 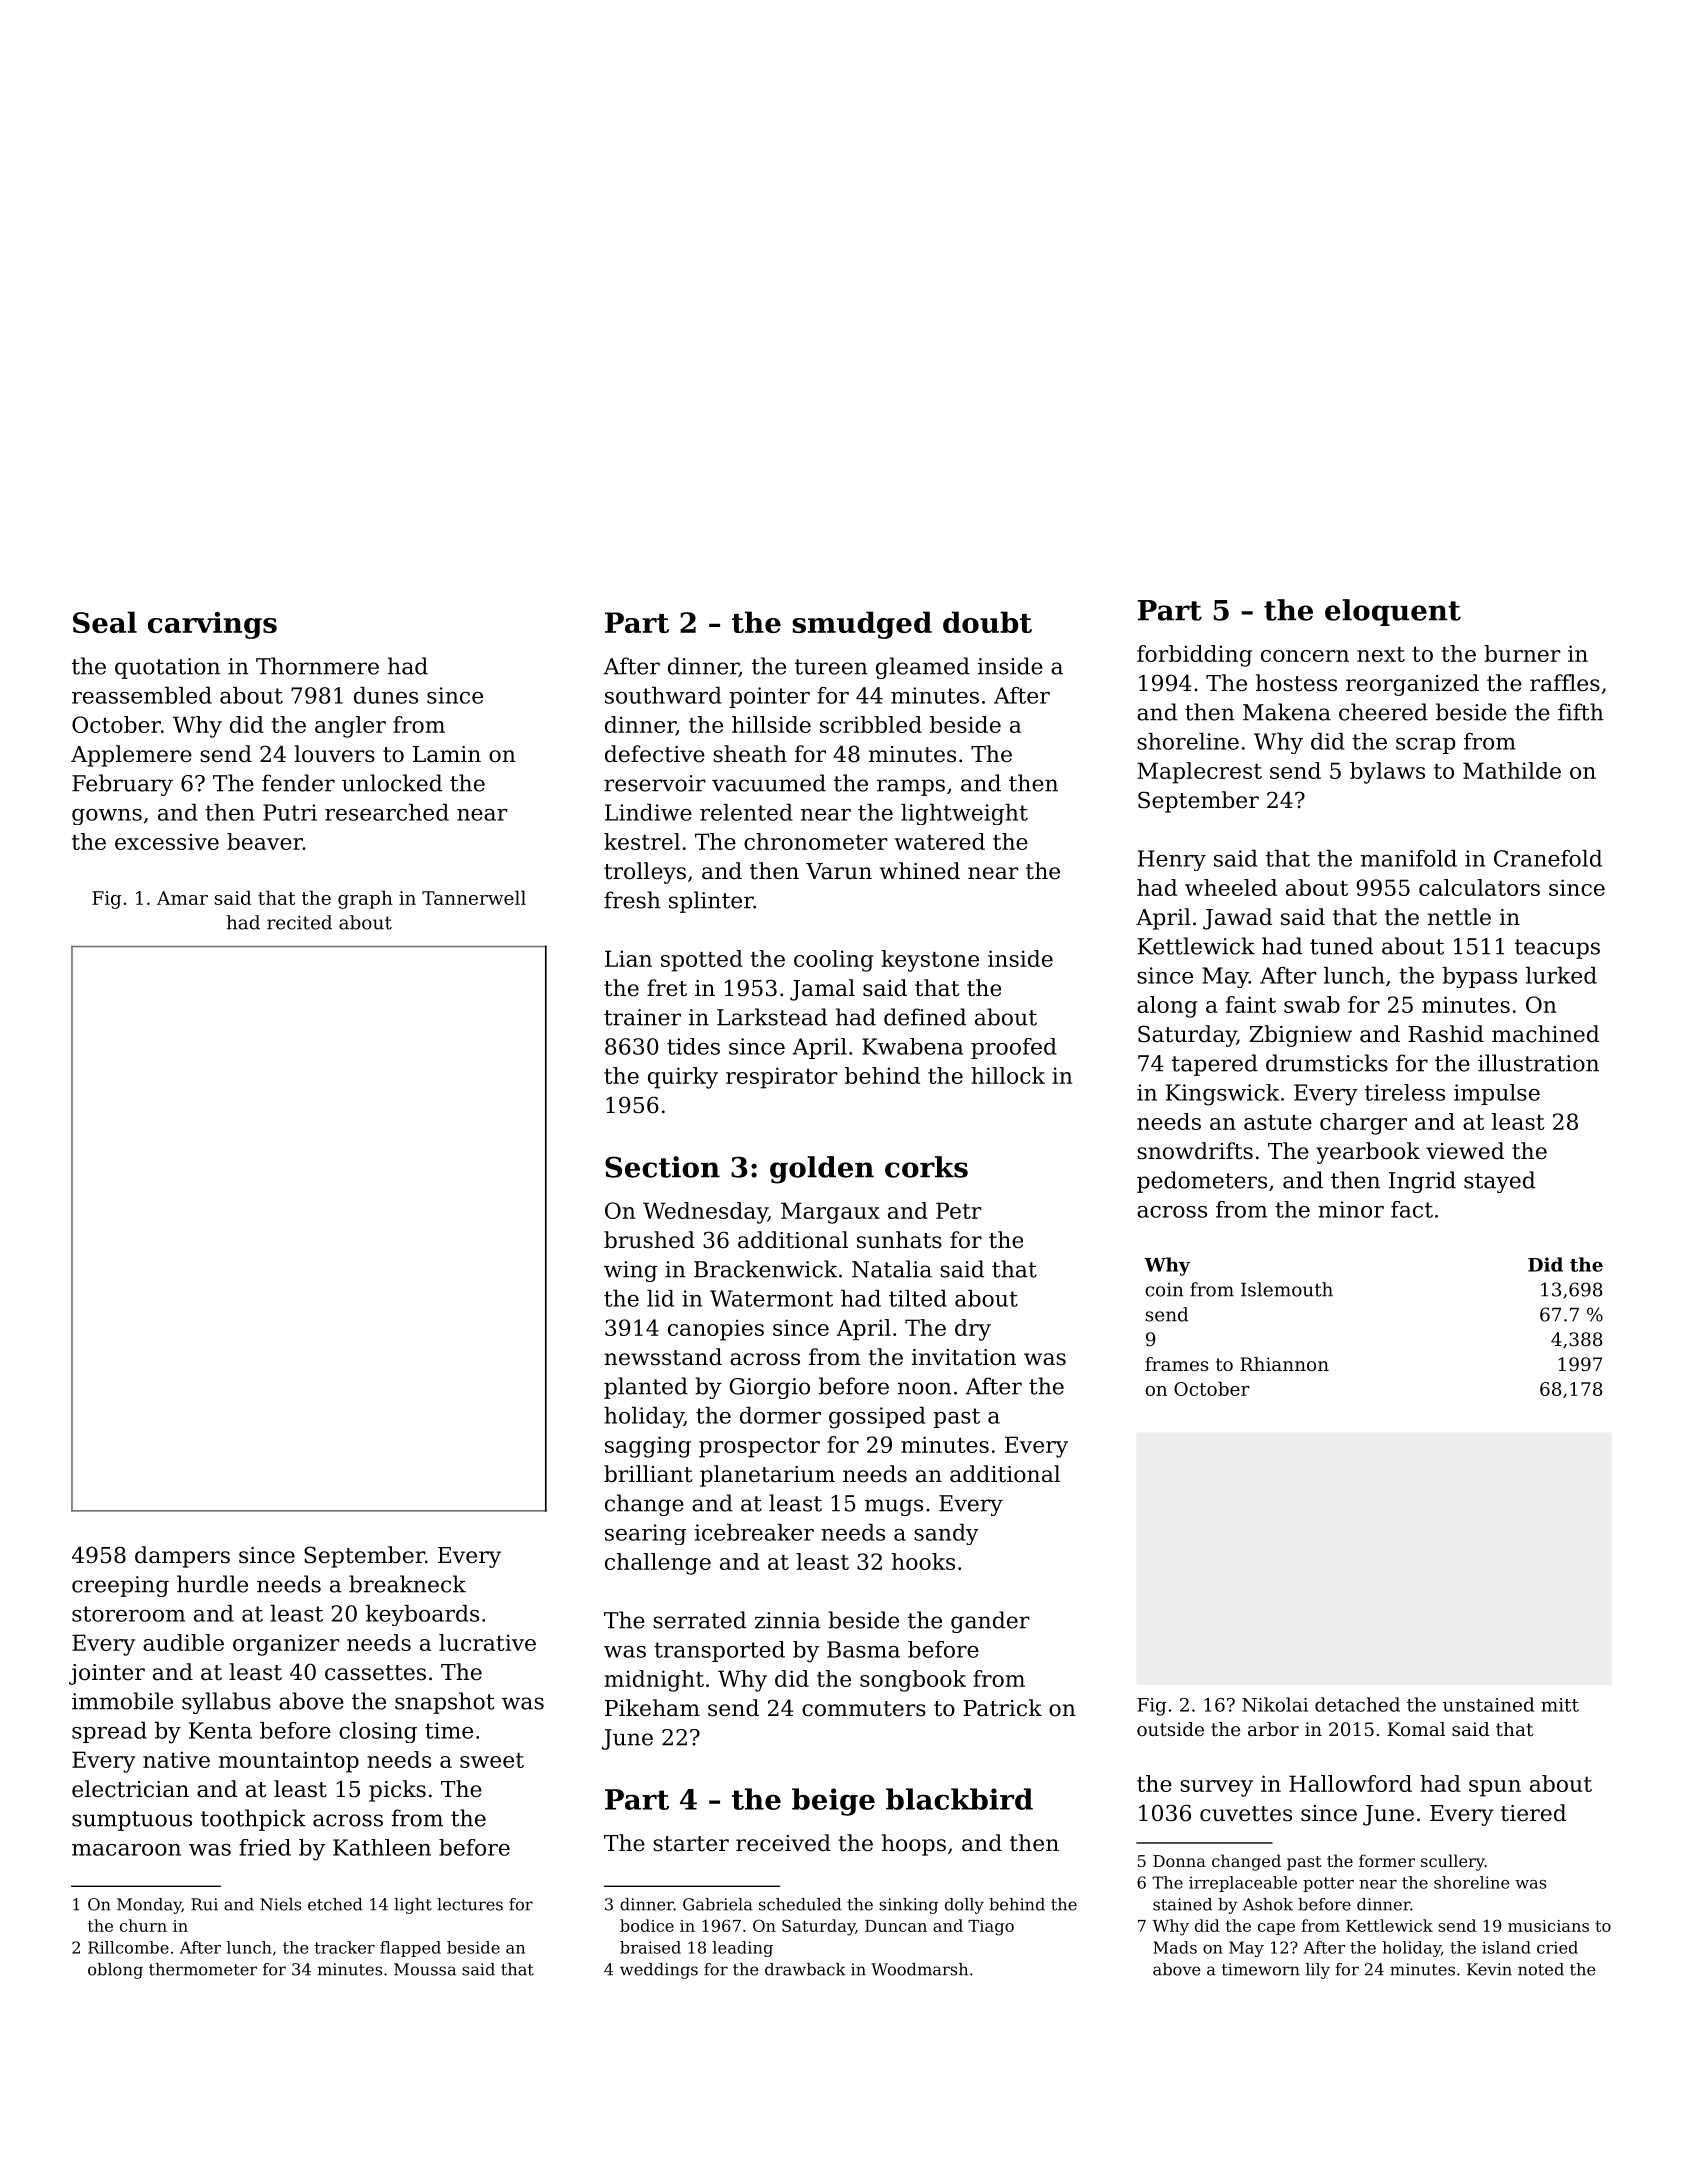 I want to click on immobile, so click(x=122, y=1701).
